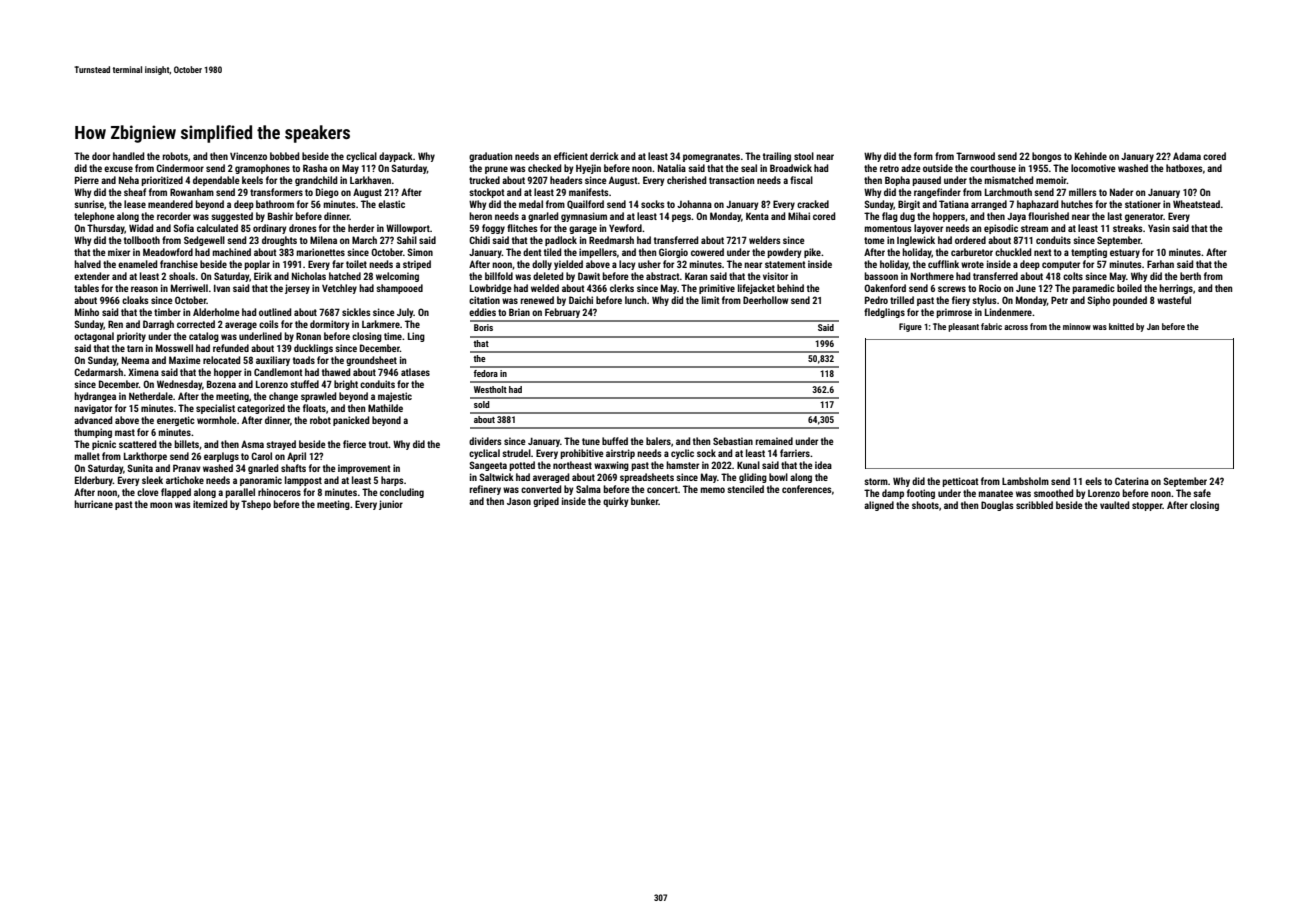 This screenshot has width=1308, height=924. Describe the element at coordinates (984, 301) in the screenshot. I see `stylus` at that location.
